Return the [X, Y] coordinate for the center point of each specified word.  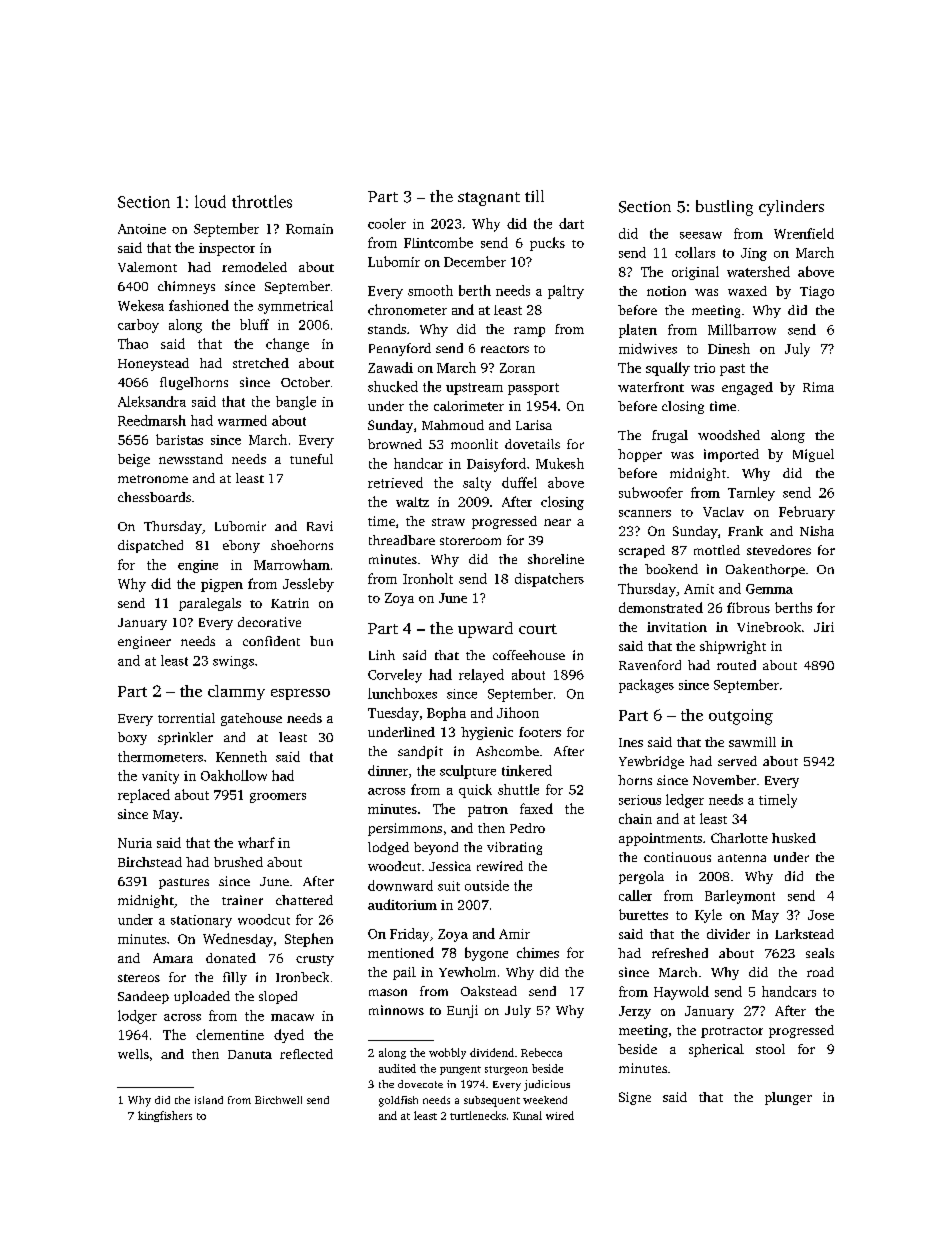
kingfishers [165, 1116]
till [534, 196]
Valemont [147, 267]
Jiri [824, 627]
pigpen [222, 585]
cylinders [791, 208]
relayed [481, 676]
